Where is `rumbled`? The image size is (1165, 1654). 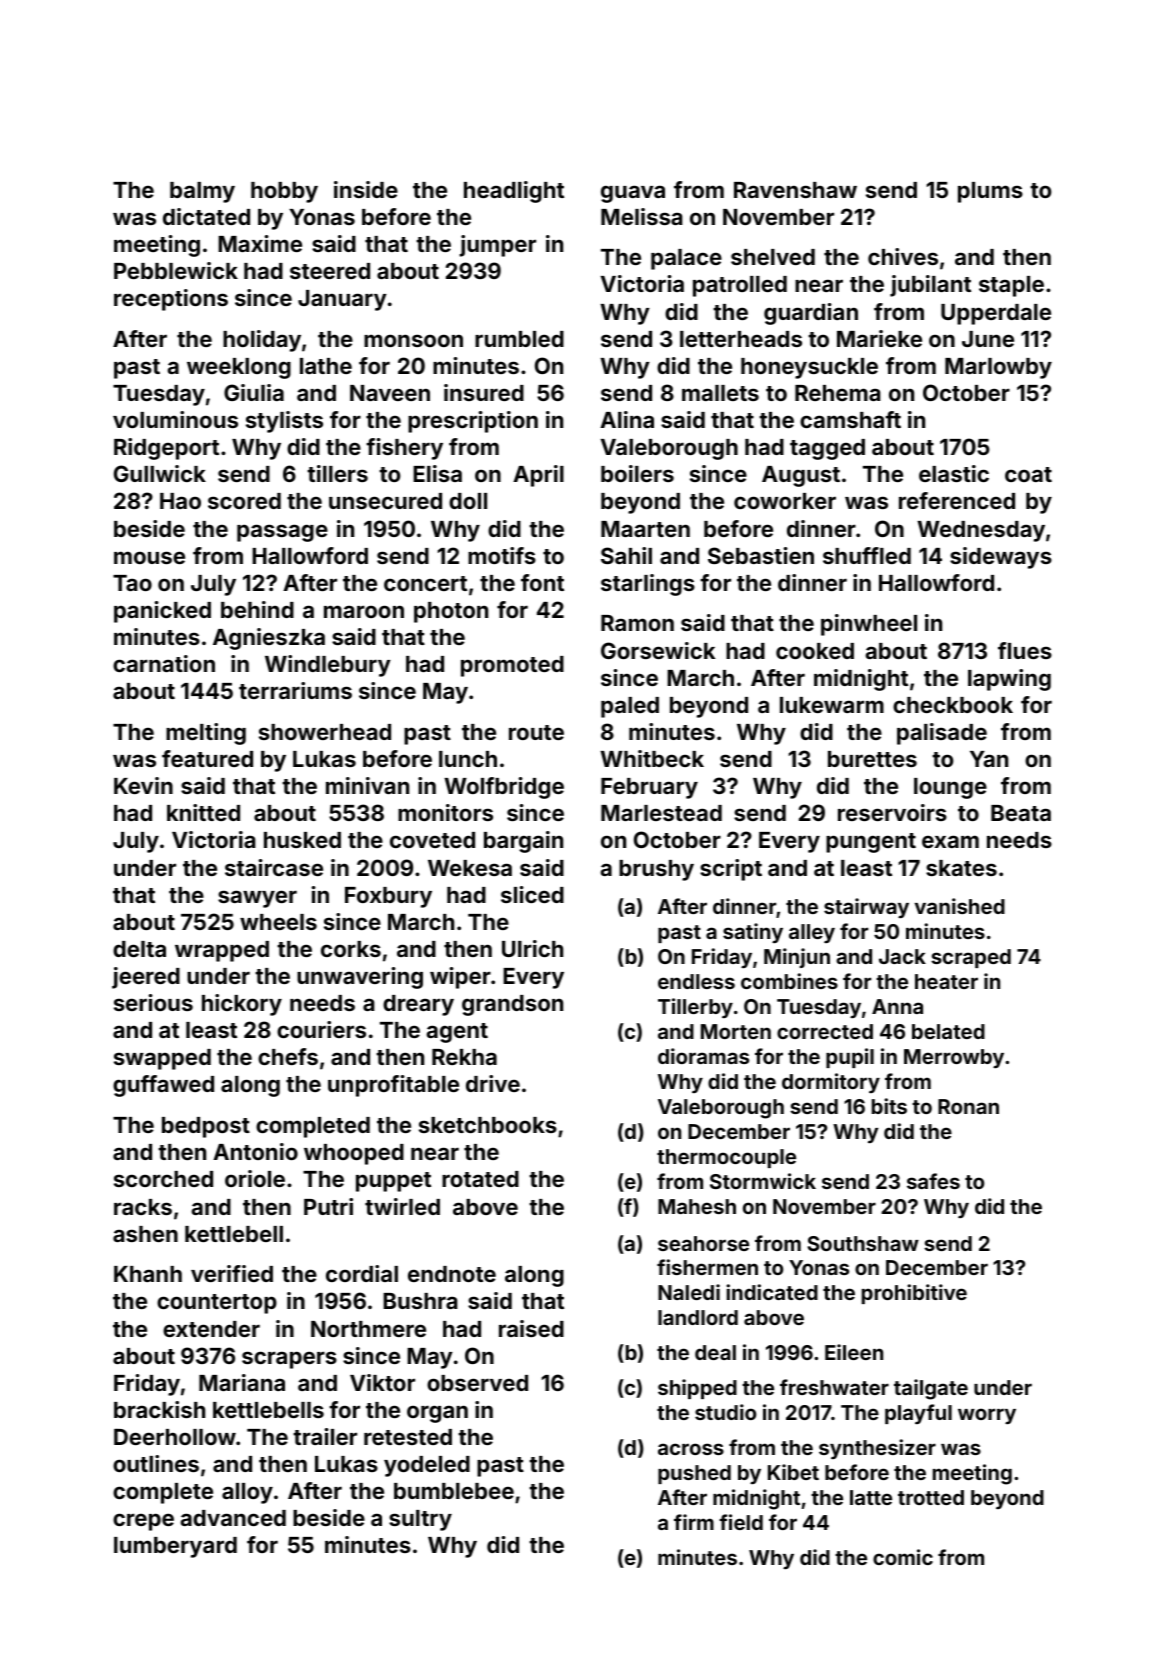
rumbled is located at coordinates (519, 339).
